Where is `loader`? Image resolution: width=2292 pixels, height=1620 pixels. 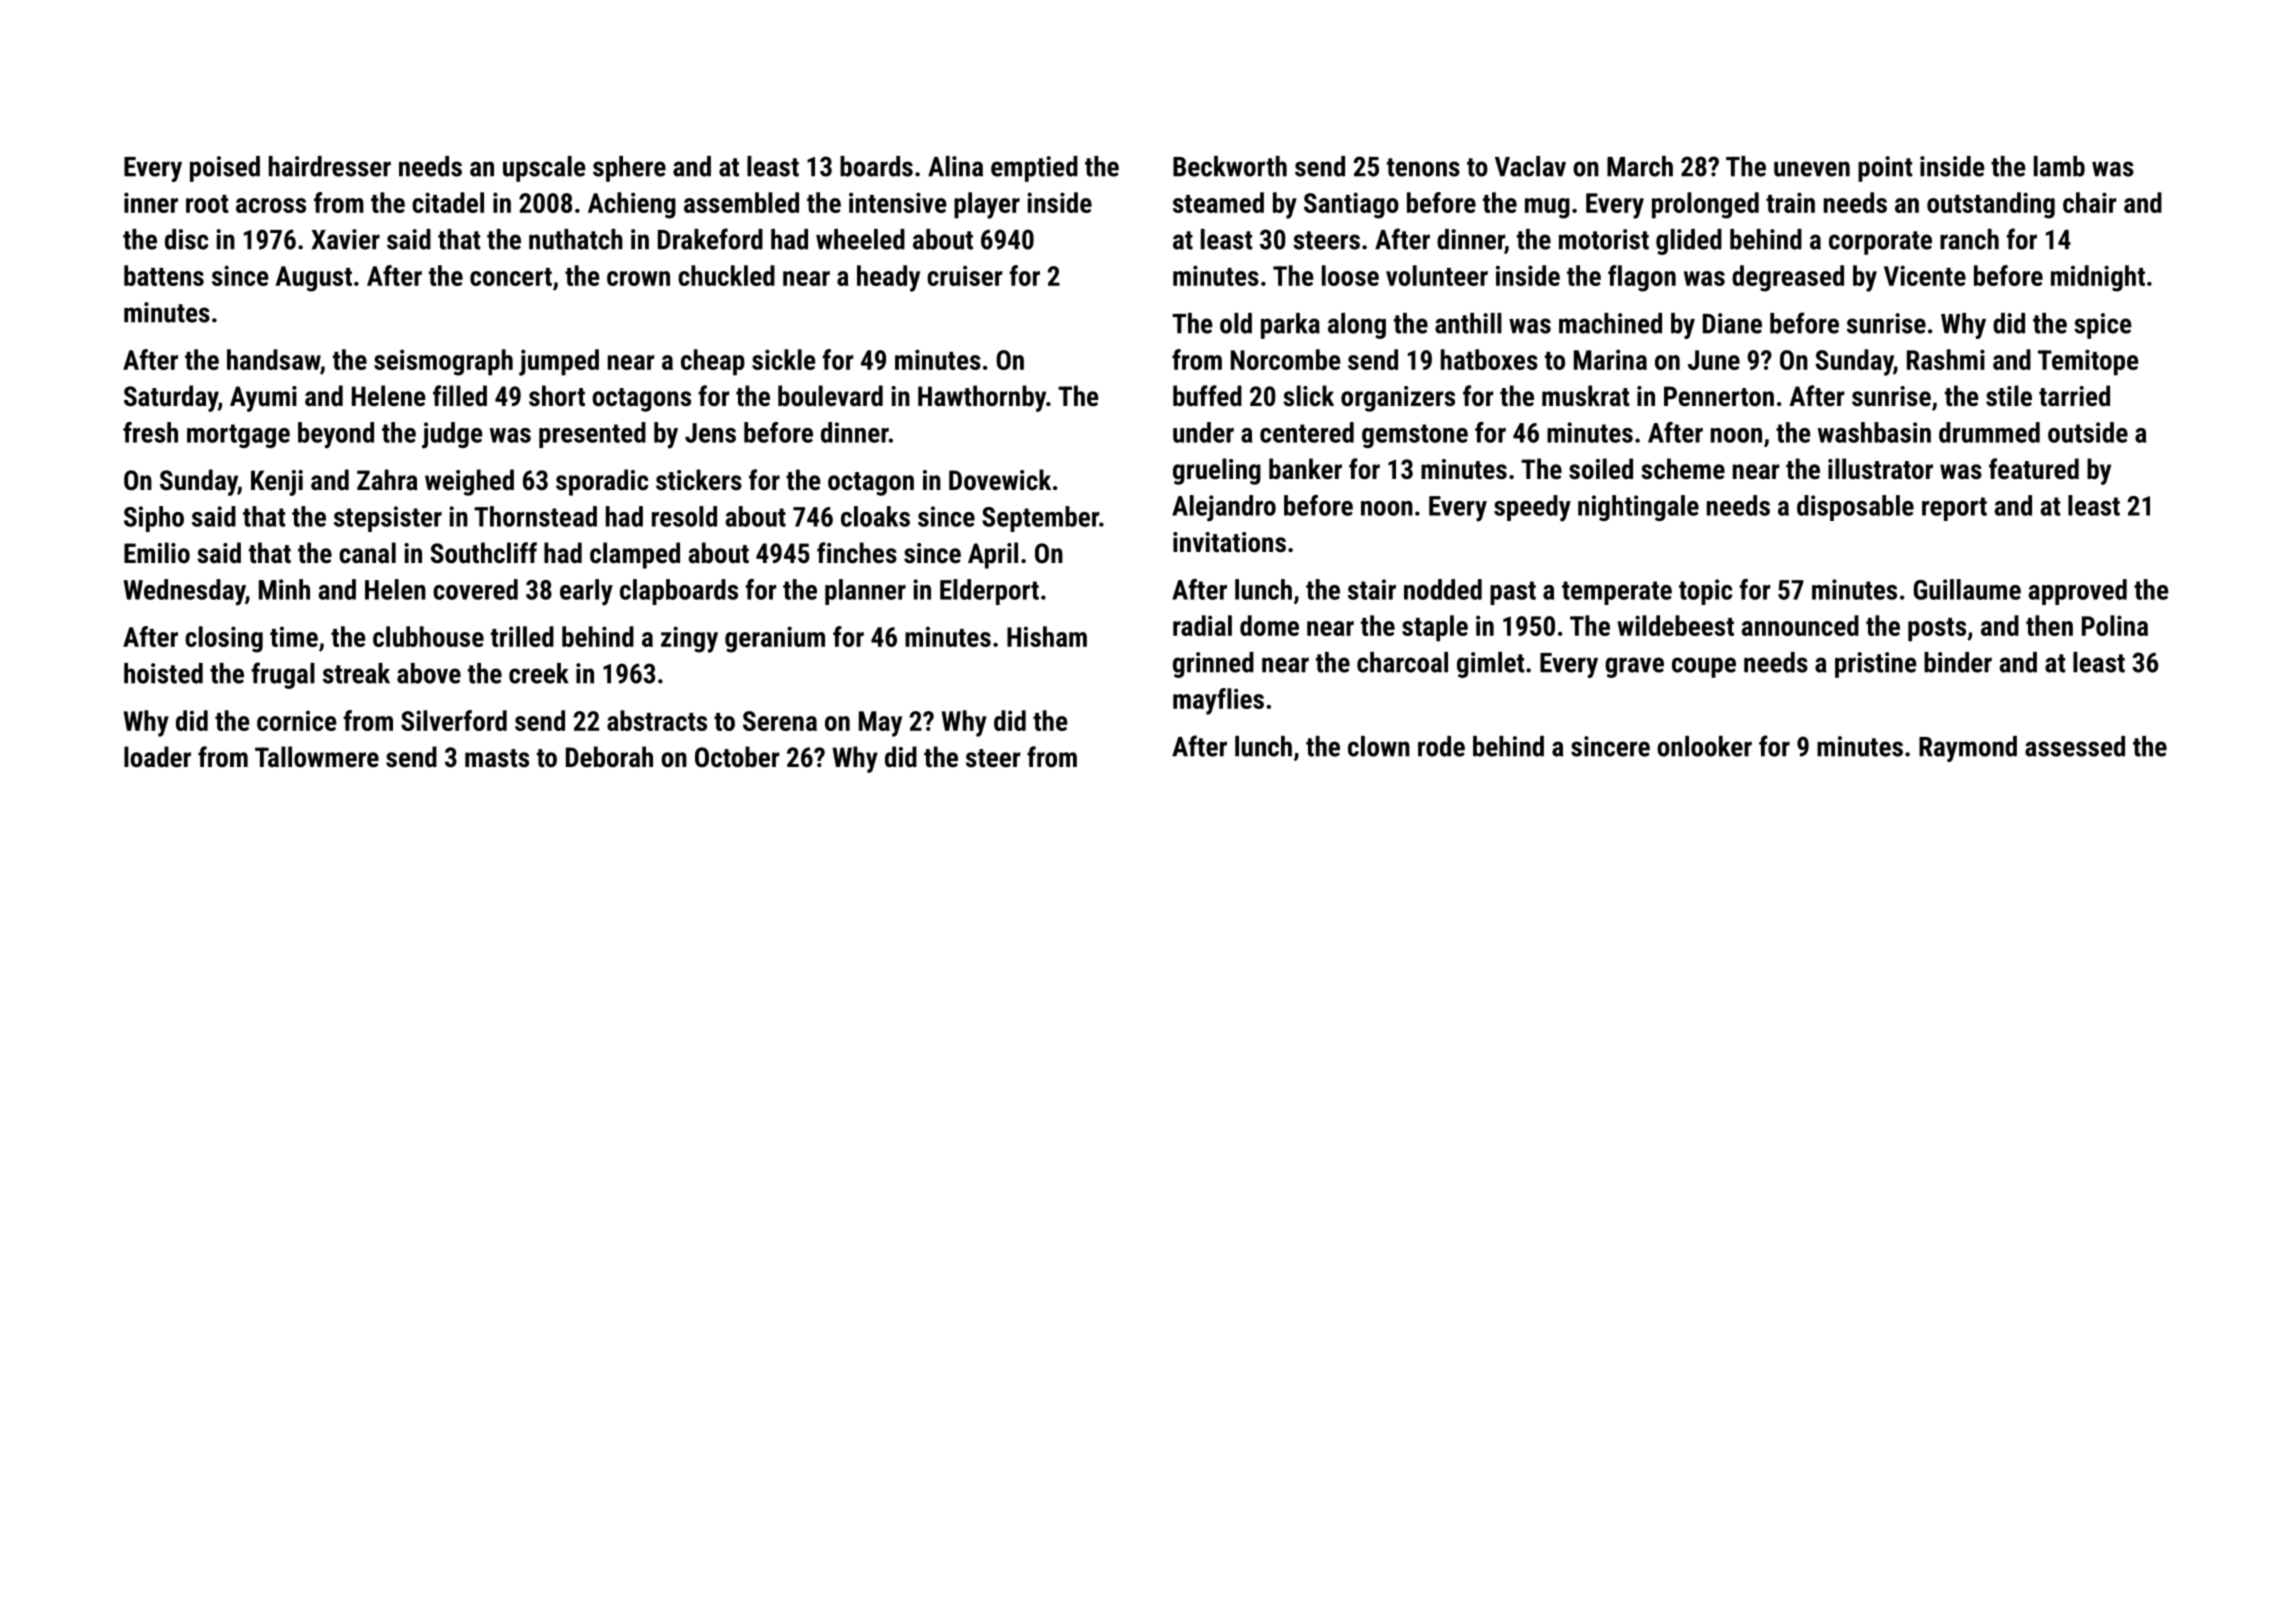
loader is located at coordinates (157, 757).
